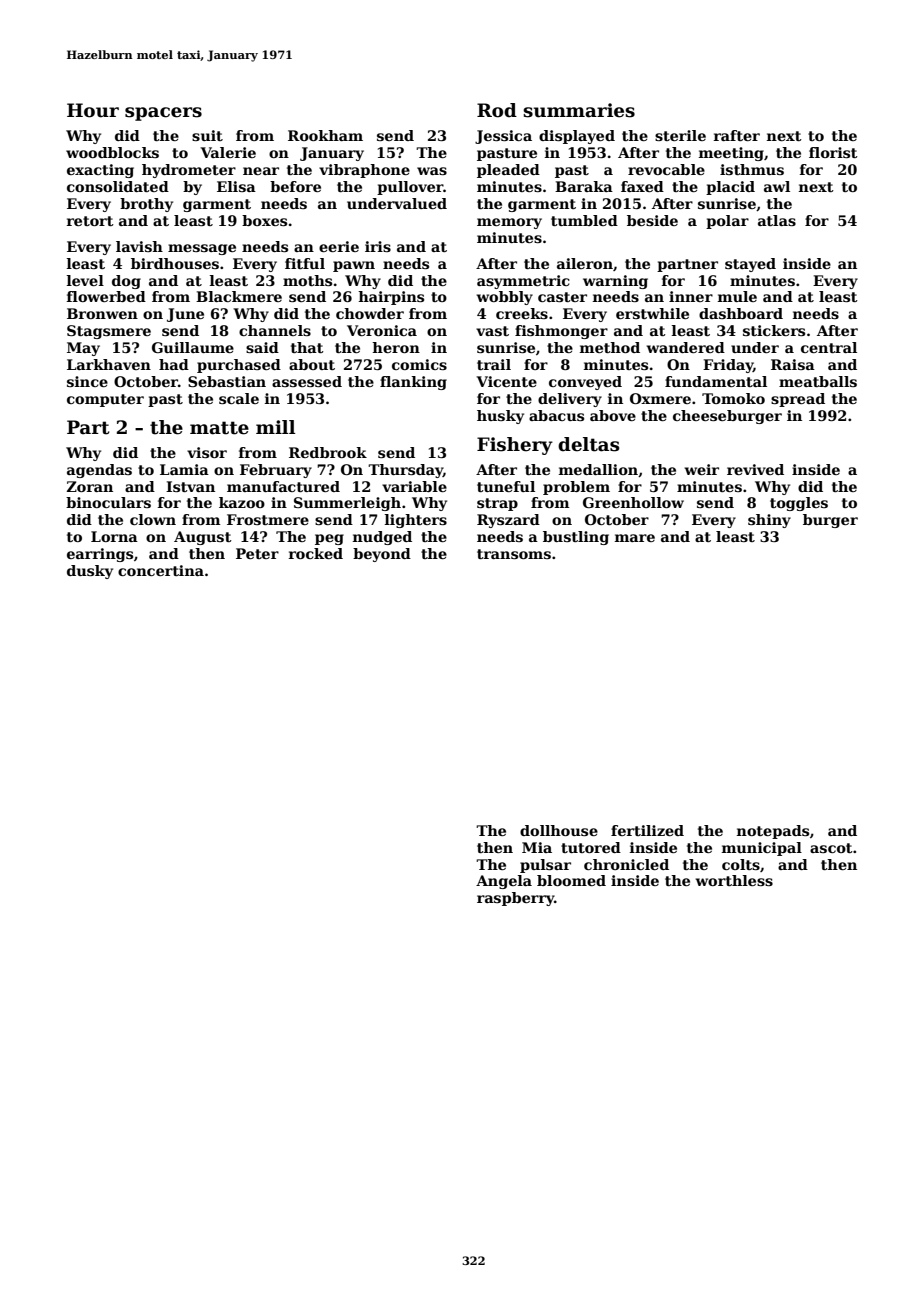  I want to click on Hour, so click(93, 110).
